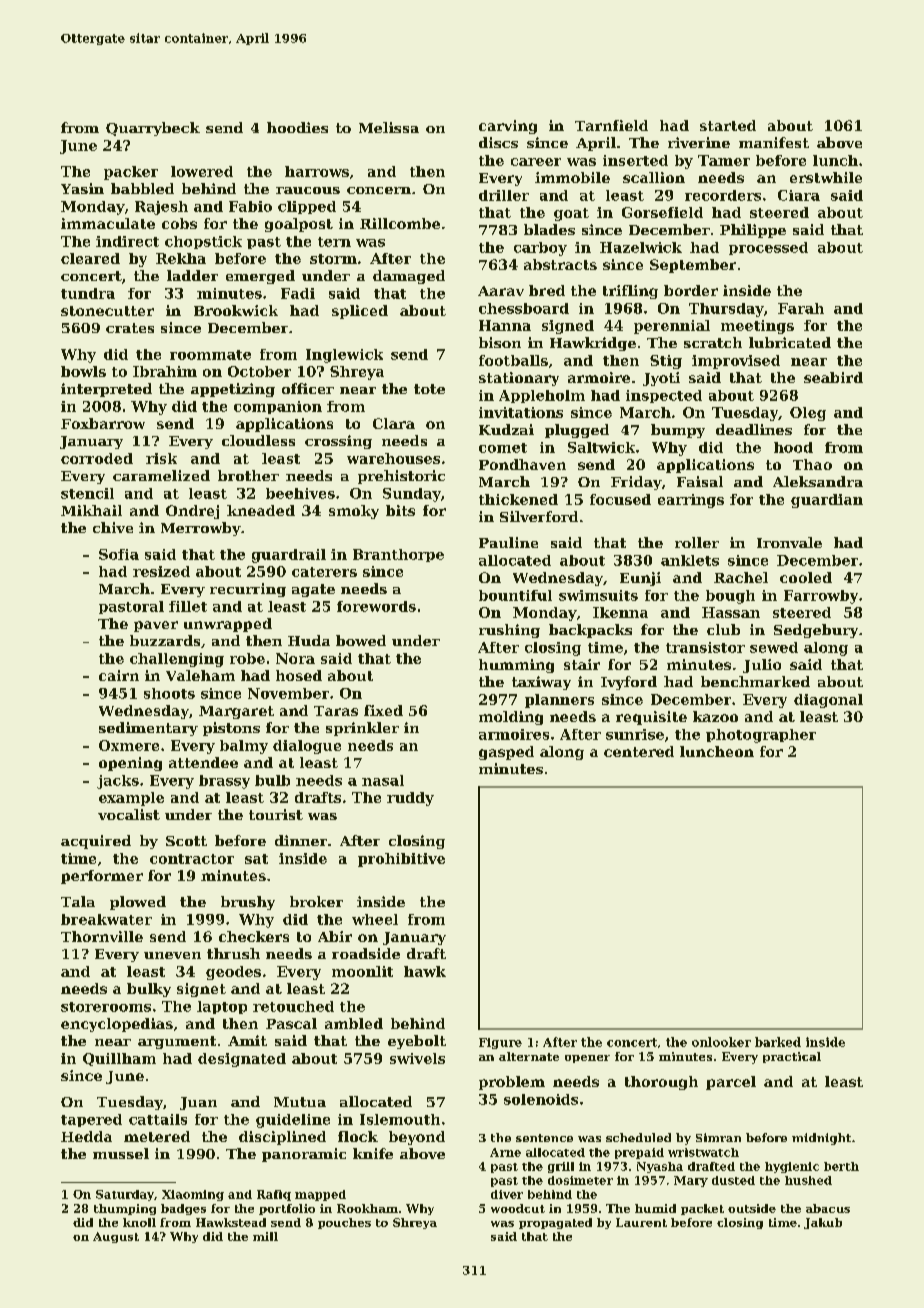  What do you see at coordinates (508, 127) in the screenshot?
I see `carving` at bounding box center [508, 127].
